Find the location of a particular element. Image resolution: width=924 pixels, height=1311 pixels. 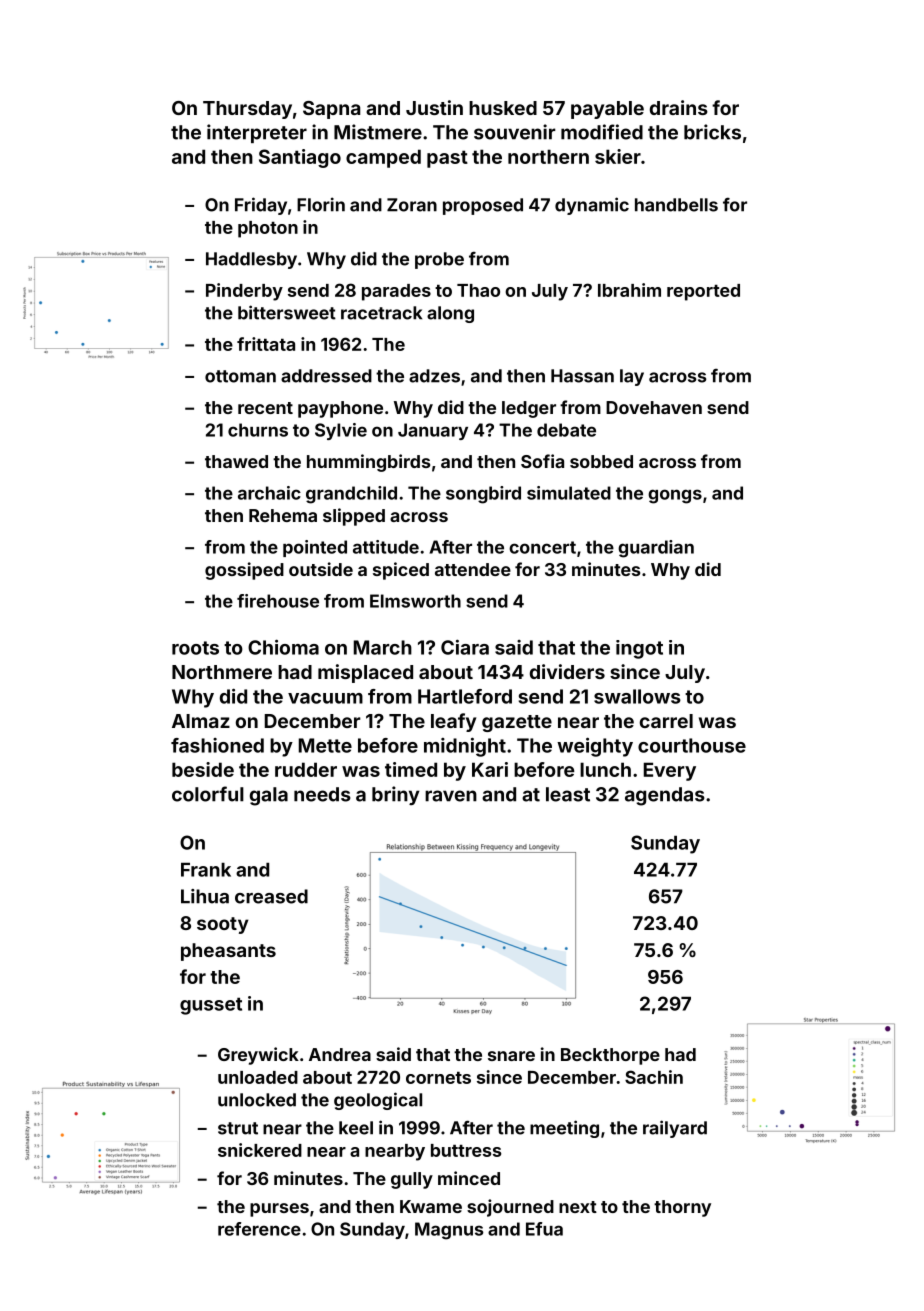

Justin is located at coordinates (434, 107).
